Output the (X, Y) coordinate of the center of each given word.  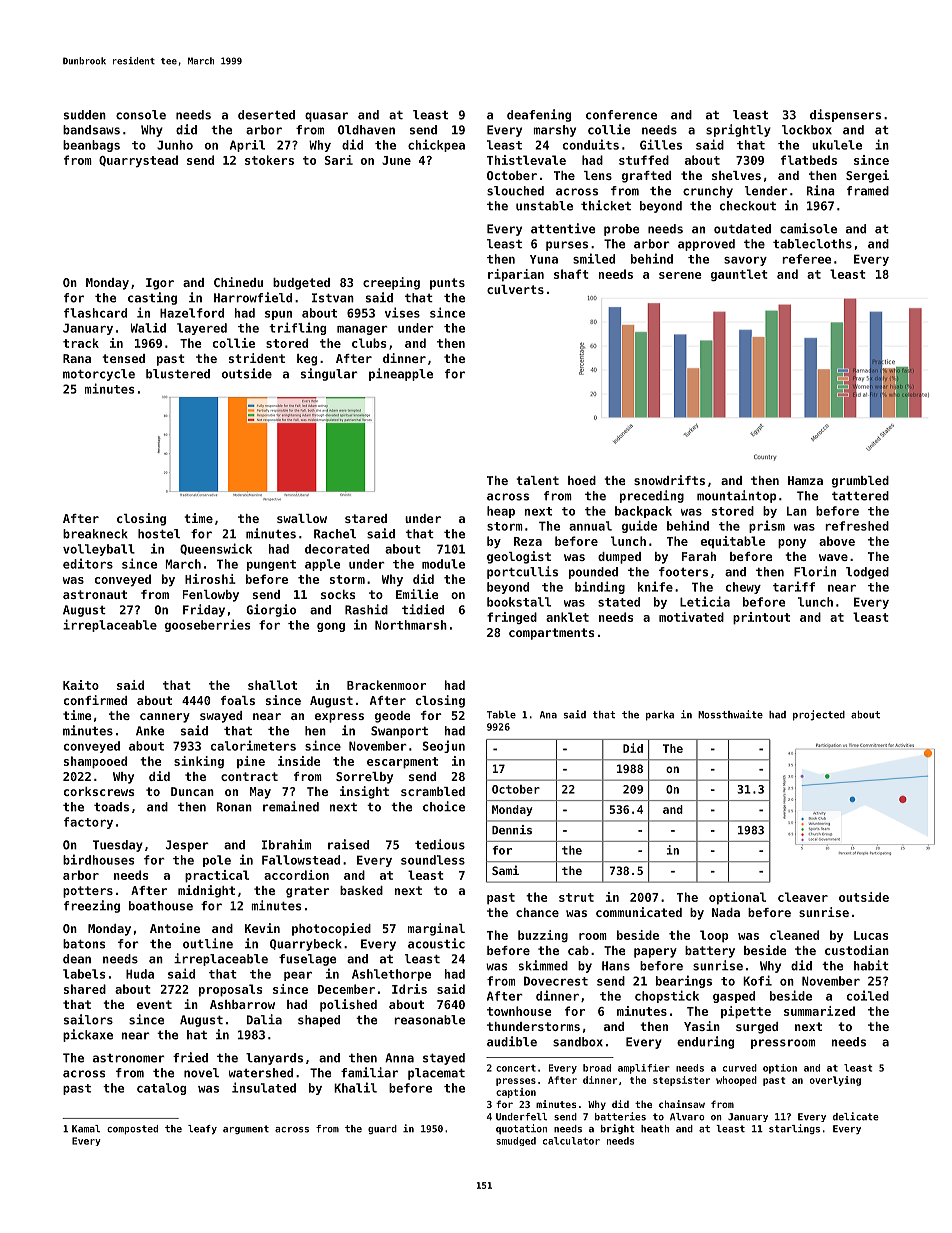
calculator (571, 1141)
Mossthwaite (730, 714)
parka (660, 716)
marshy (554, 131)
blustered (178, 374)
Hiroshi (210, 579)
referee (806, 259)
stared (366, 518)
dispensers (845, 115)
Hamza (805, 480)
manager (362, 330)
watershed (261, 1073)
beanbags (91, 146)
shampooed (95, 762)
